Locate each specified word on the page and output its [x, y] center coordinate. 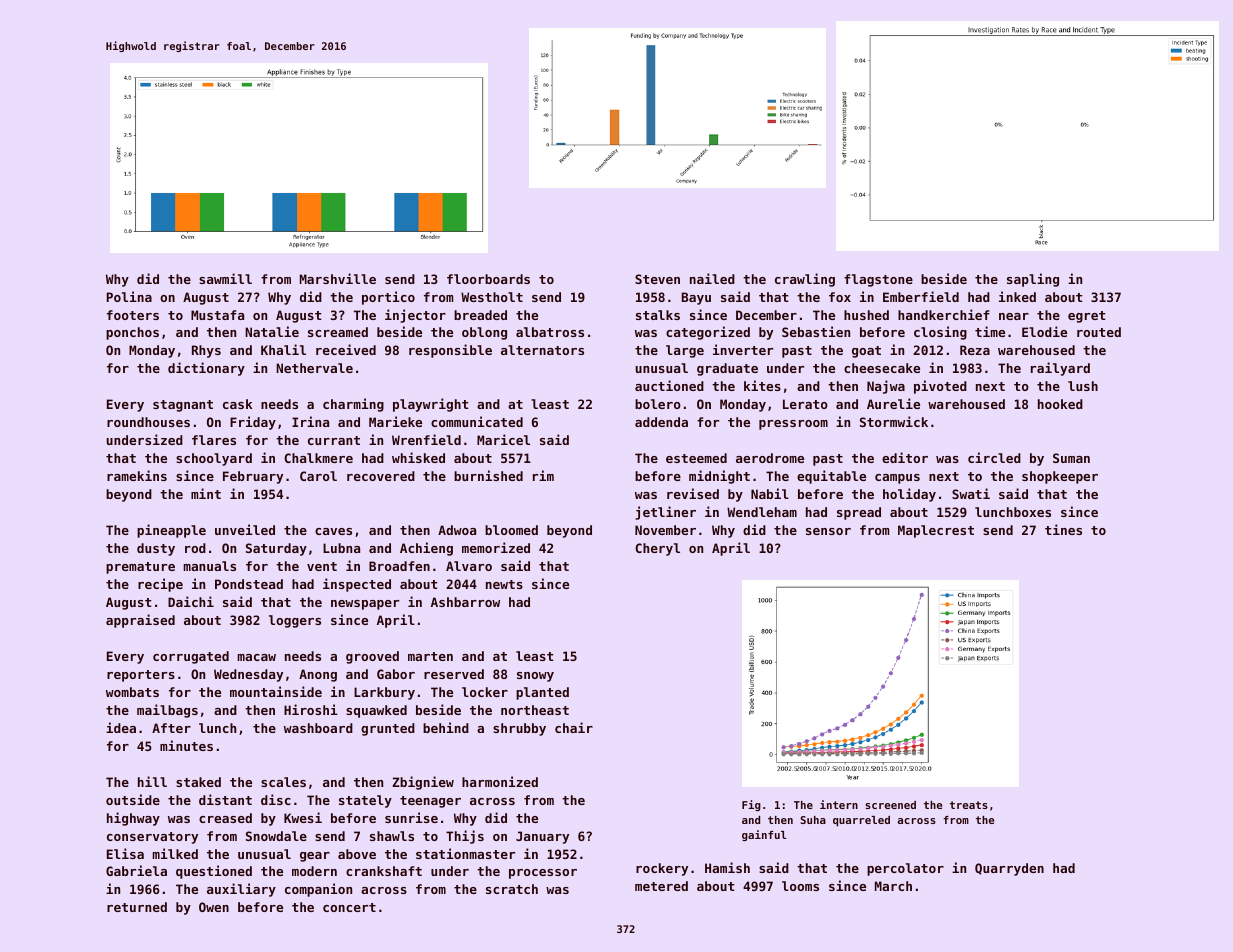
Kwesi [303, 817]
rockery [662, 869]
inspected [357, 585]
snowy [535, 677]
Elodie [1044, 331]
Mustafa [217, 315]
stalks [658, 315]
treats [969, 805]
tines [1063, 529]
